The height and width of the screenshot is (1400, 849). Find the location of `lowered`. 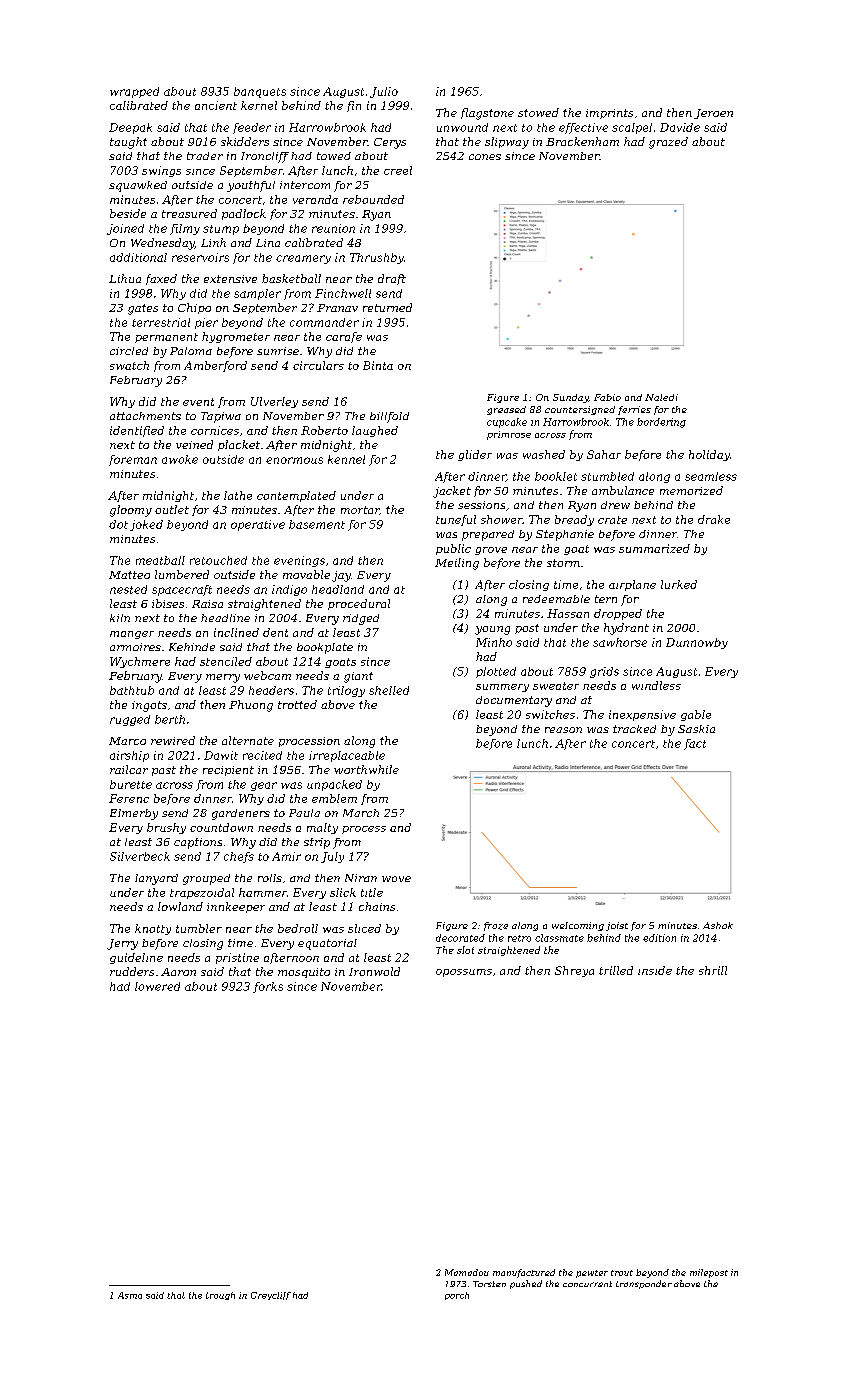

lowered is located at coordinates (157, 986).
